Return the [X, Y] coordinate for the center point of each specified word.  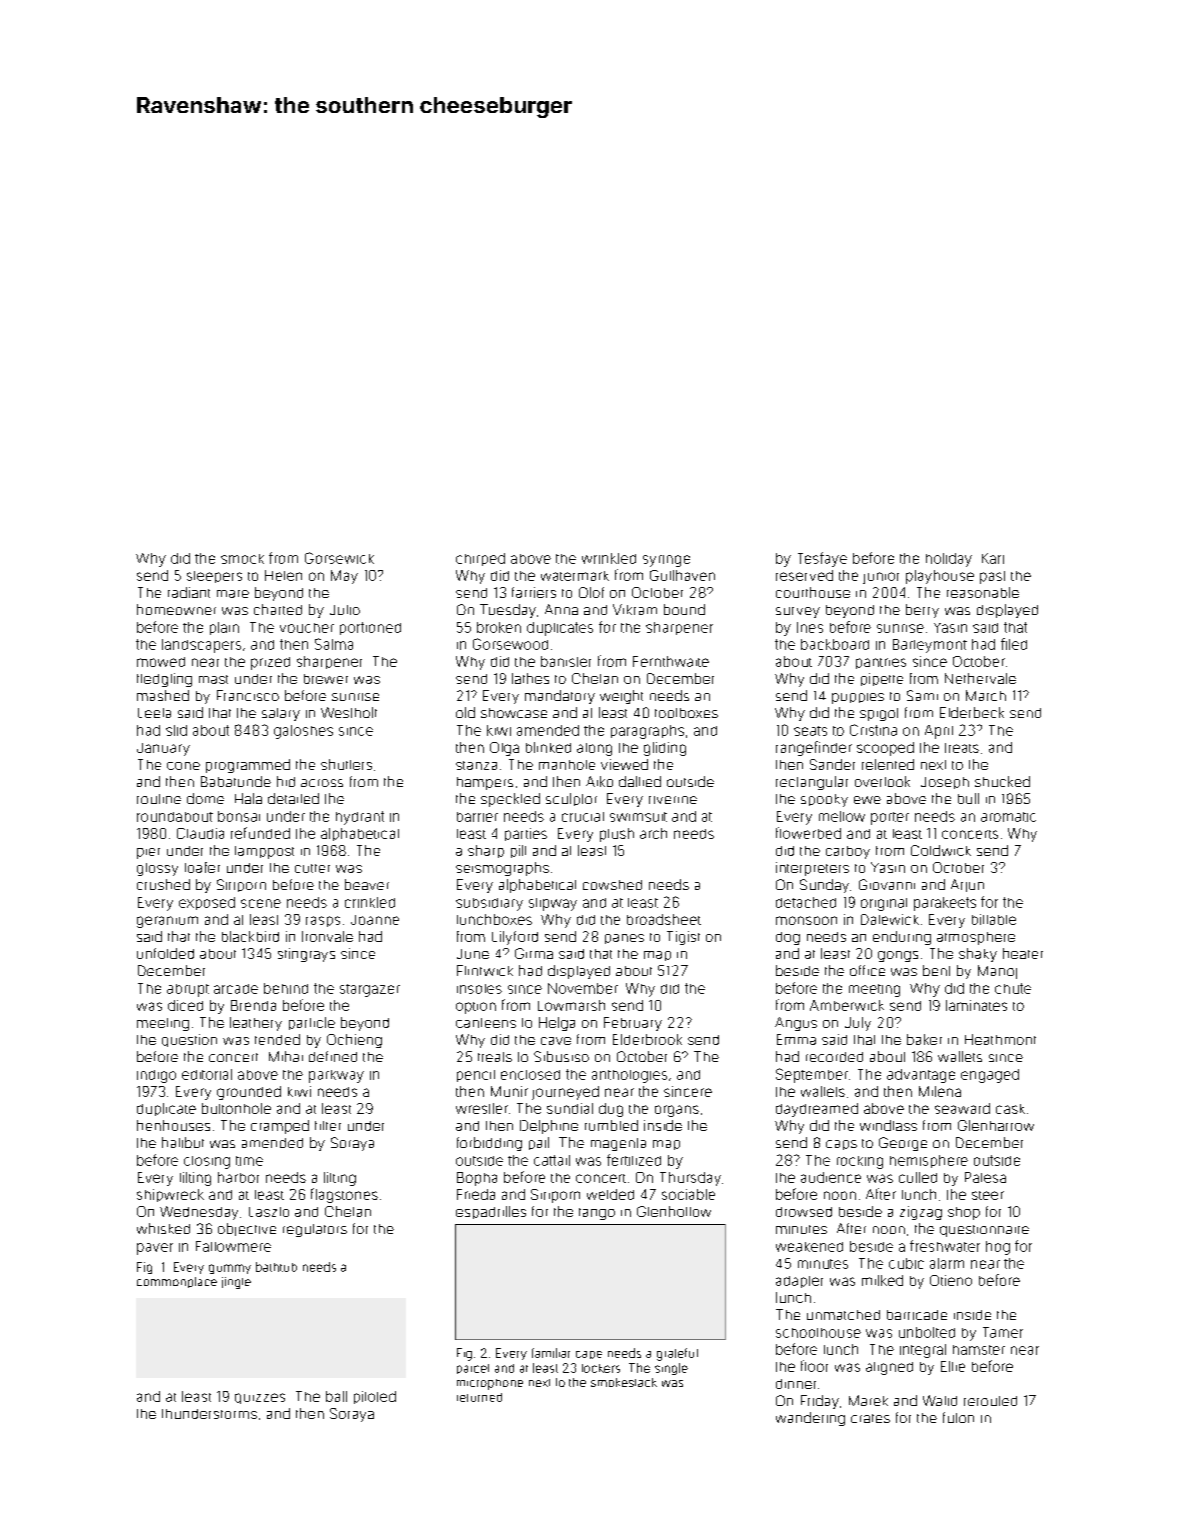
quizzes [260, 1398]
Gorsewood [510, 644]
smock [242, 559]
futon [958, 1417]
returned [479, 1397]
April [939, 732]
